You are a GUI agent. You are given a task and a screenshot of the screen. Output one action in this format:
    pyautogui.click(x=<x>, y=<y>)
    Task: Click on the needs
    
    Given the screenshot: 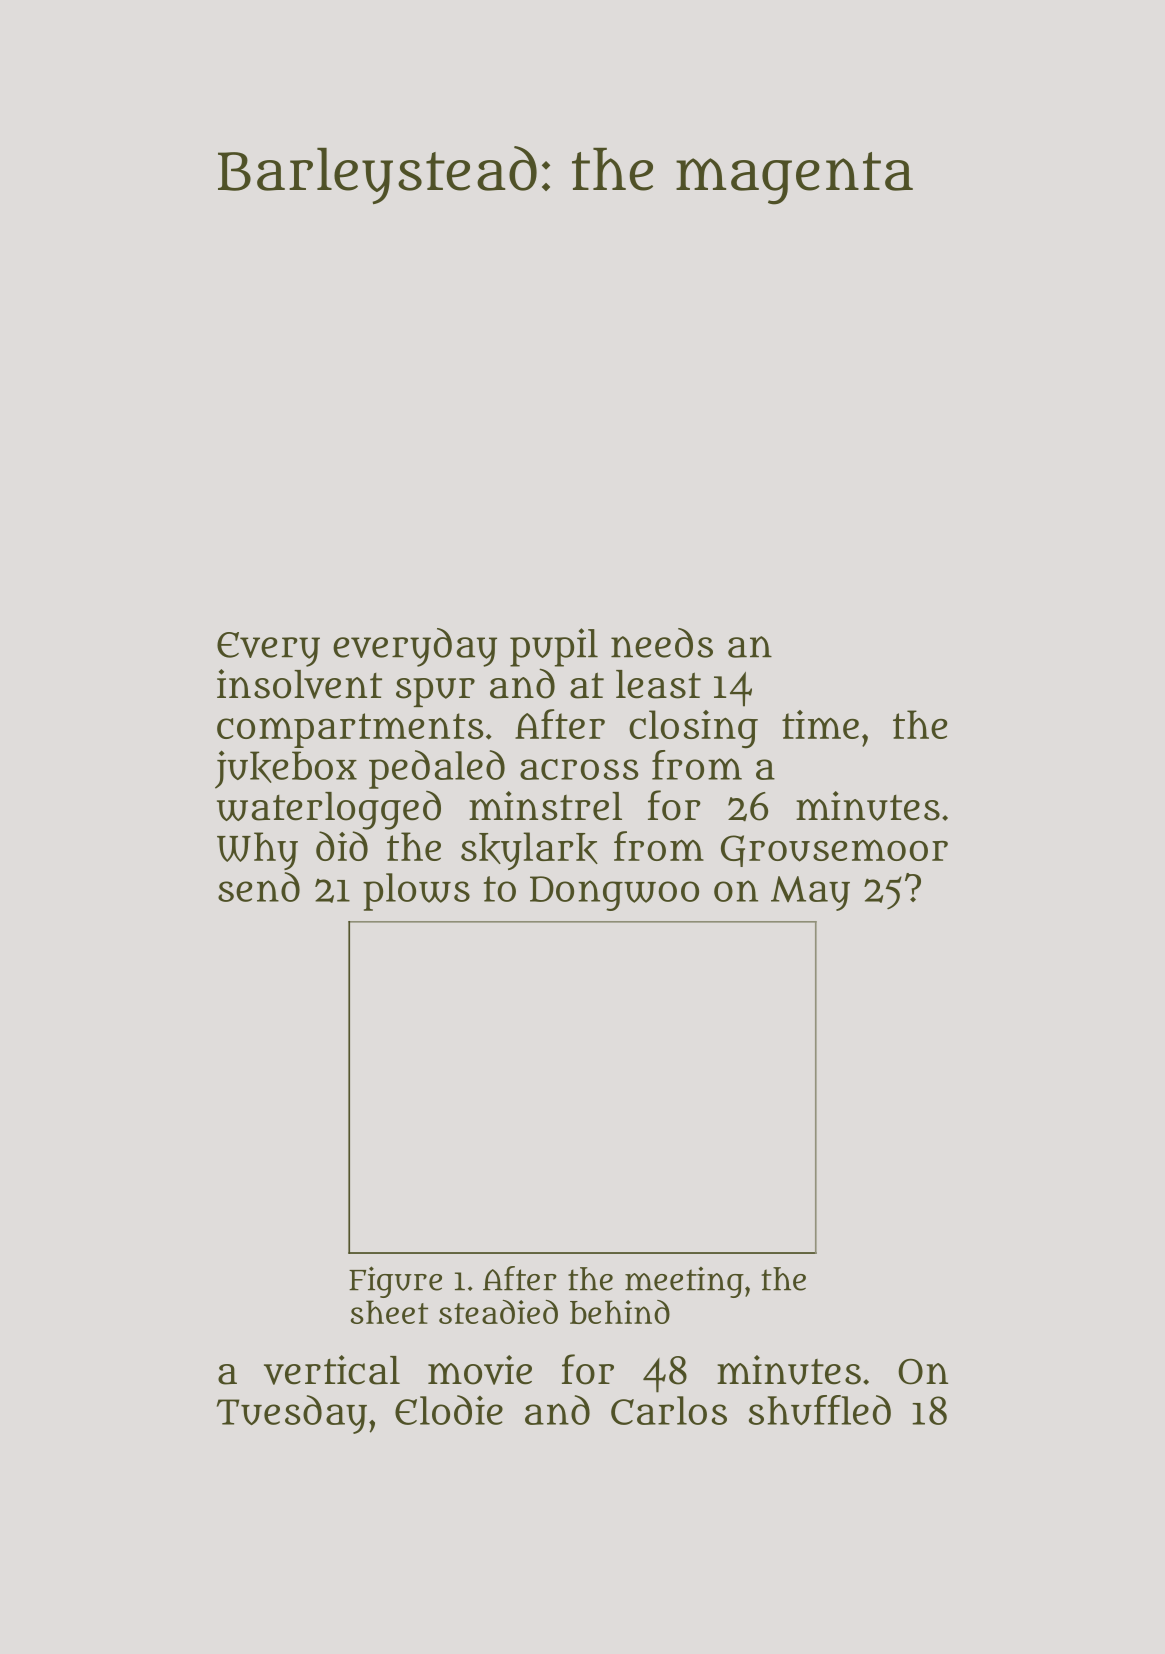 What is the action you would take?
    pyautogui.click(x=662, y=643)
